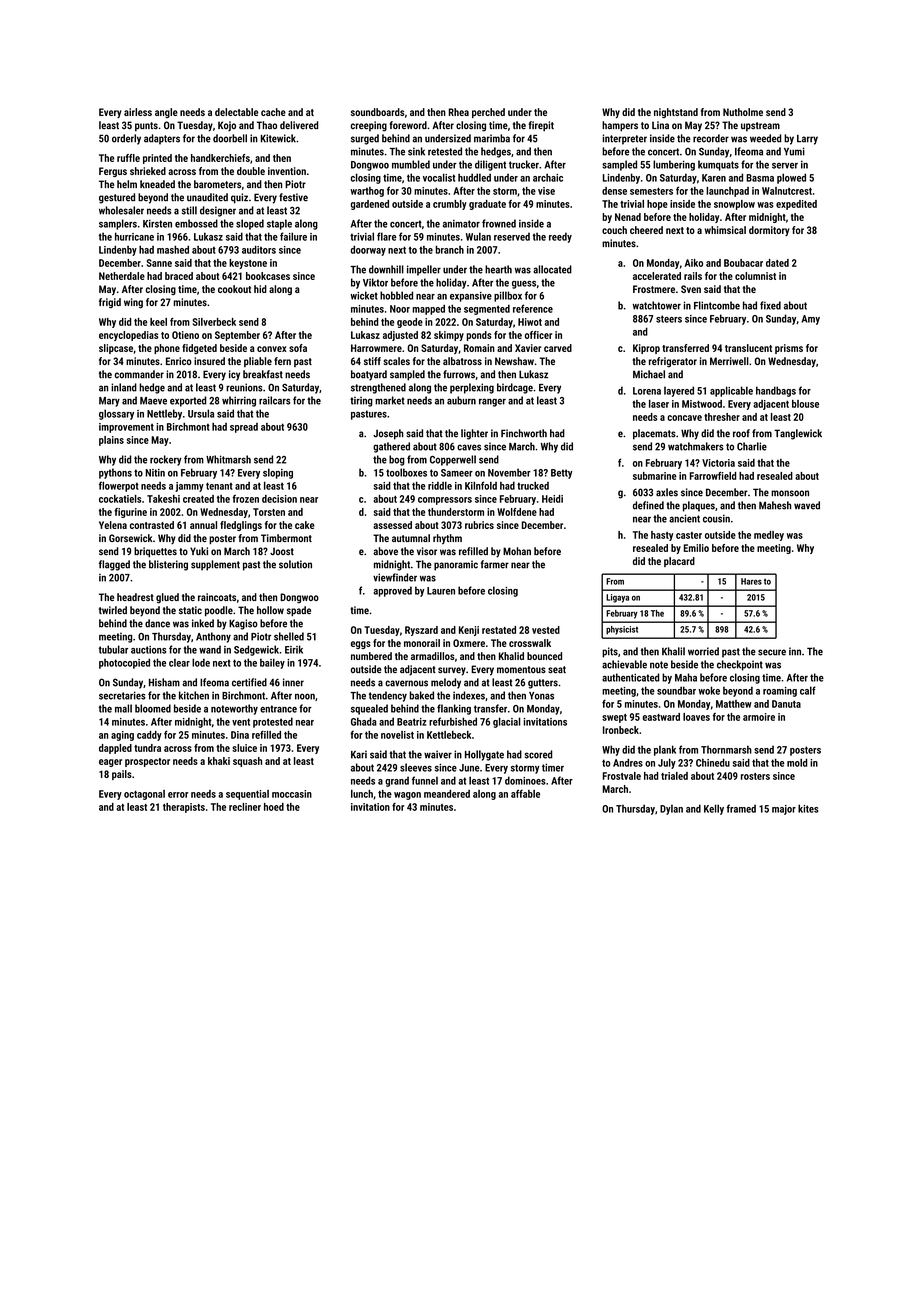 This screenshot has width=924, height=1308. Describe the element at coordinates (214, 322) in the screenshot. I see `Silverbeck` at that location.
